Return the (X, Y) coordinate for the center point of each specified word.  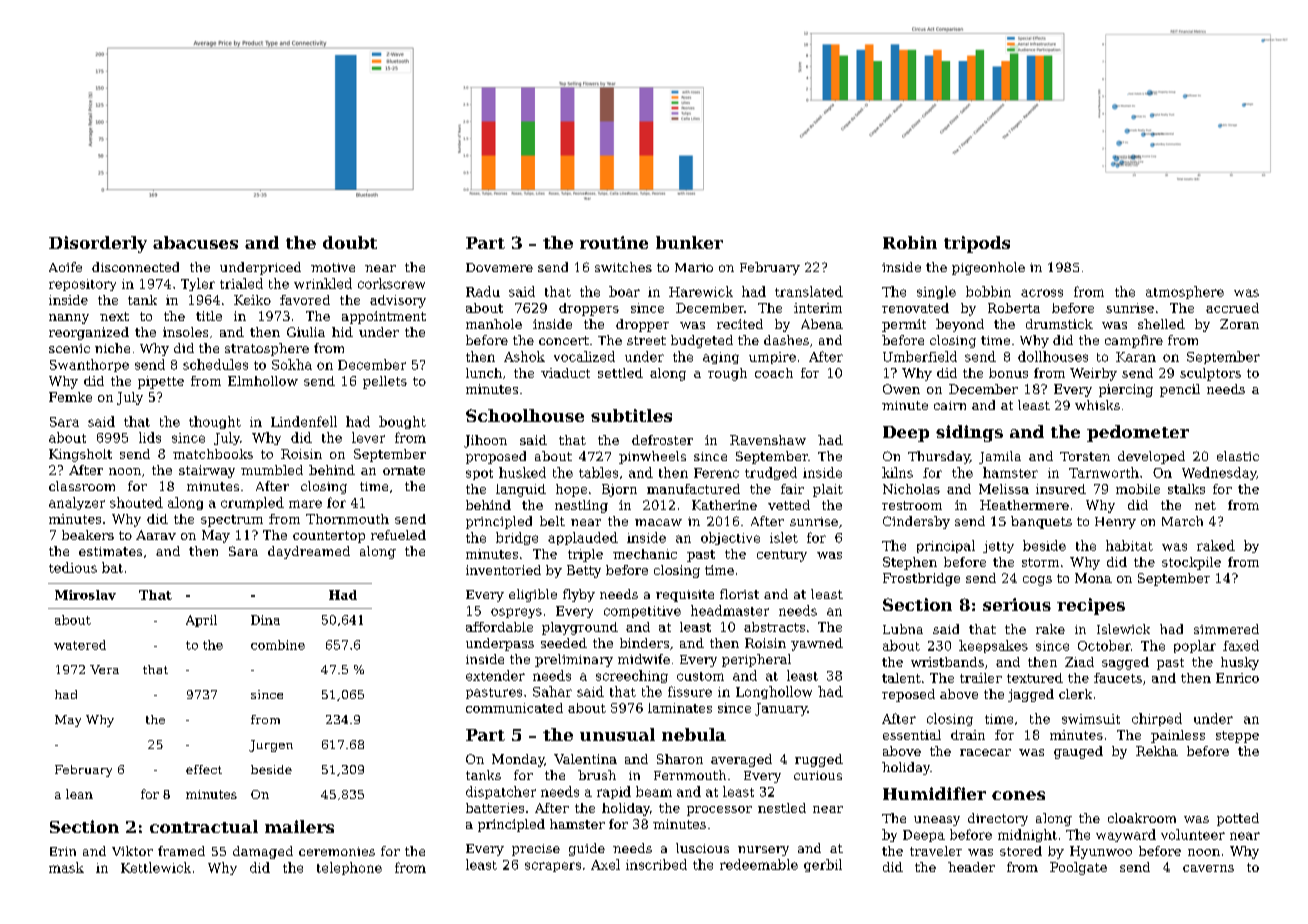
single (936, 292)
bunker (689, 242)
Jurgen (271, 746)
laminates (680, 708)
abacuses (195, 242)
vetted (789, 505)
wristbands (947, 662)
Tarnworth (1104, 472)
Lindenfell (304, 421)
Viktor (132, 851)
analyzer (77, 503)
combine (278, 645)
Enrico (1237, 678)
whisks (1097, 405)
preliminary (574, 660)
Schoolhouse (525, 415)
